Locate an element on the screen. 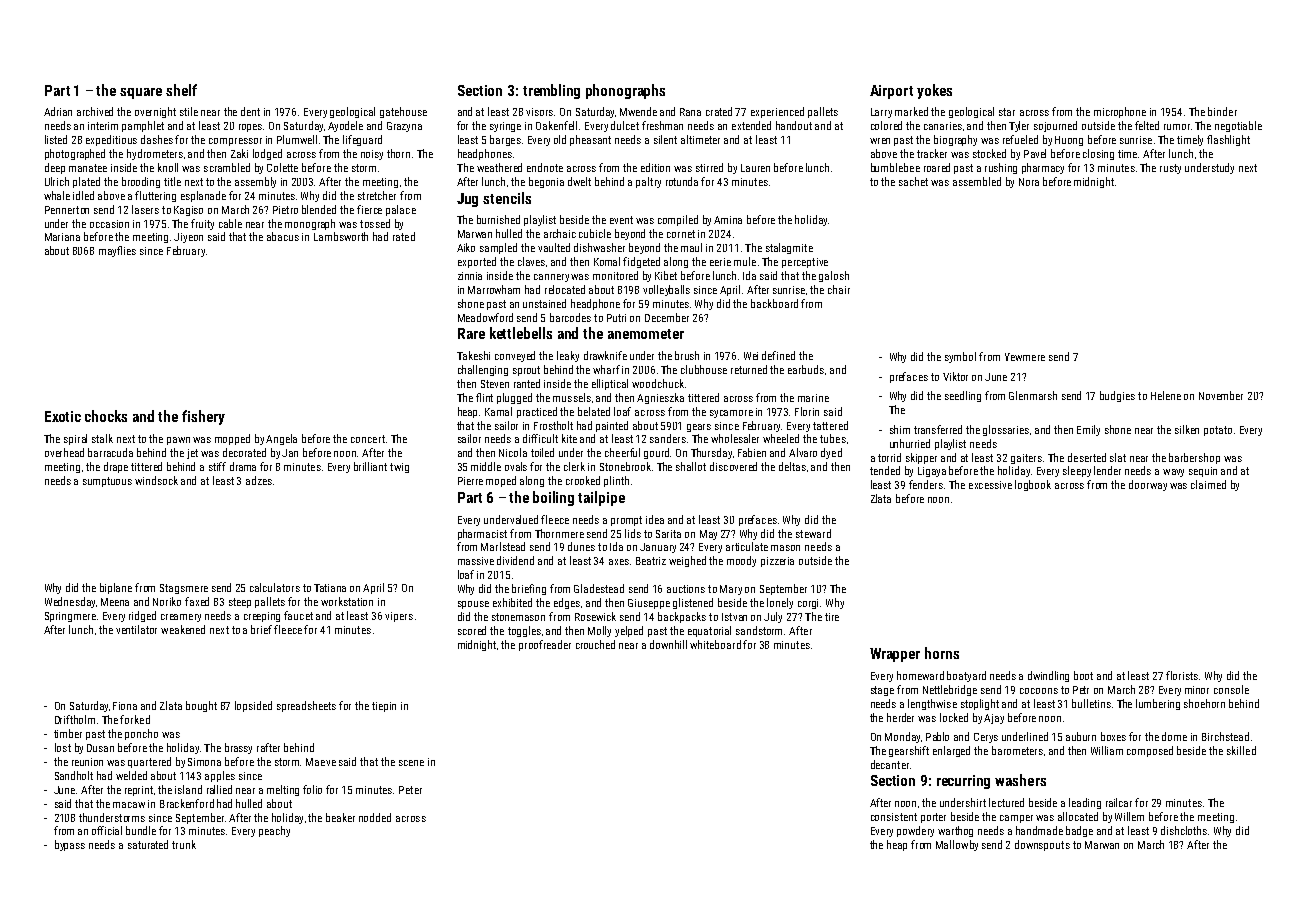 The image size is (1308, 924). scene is located at coordinates (411, 763).
